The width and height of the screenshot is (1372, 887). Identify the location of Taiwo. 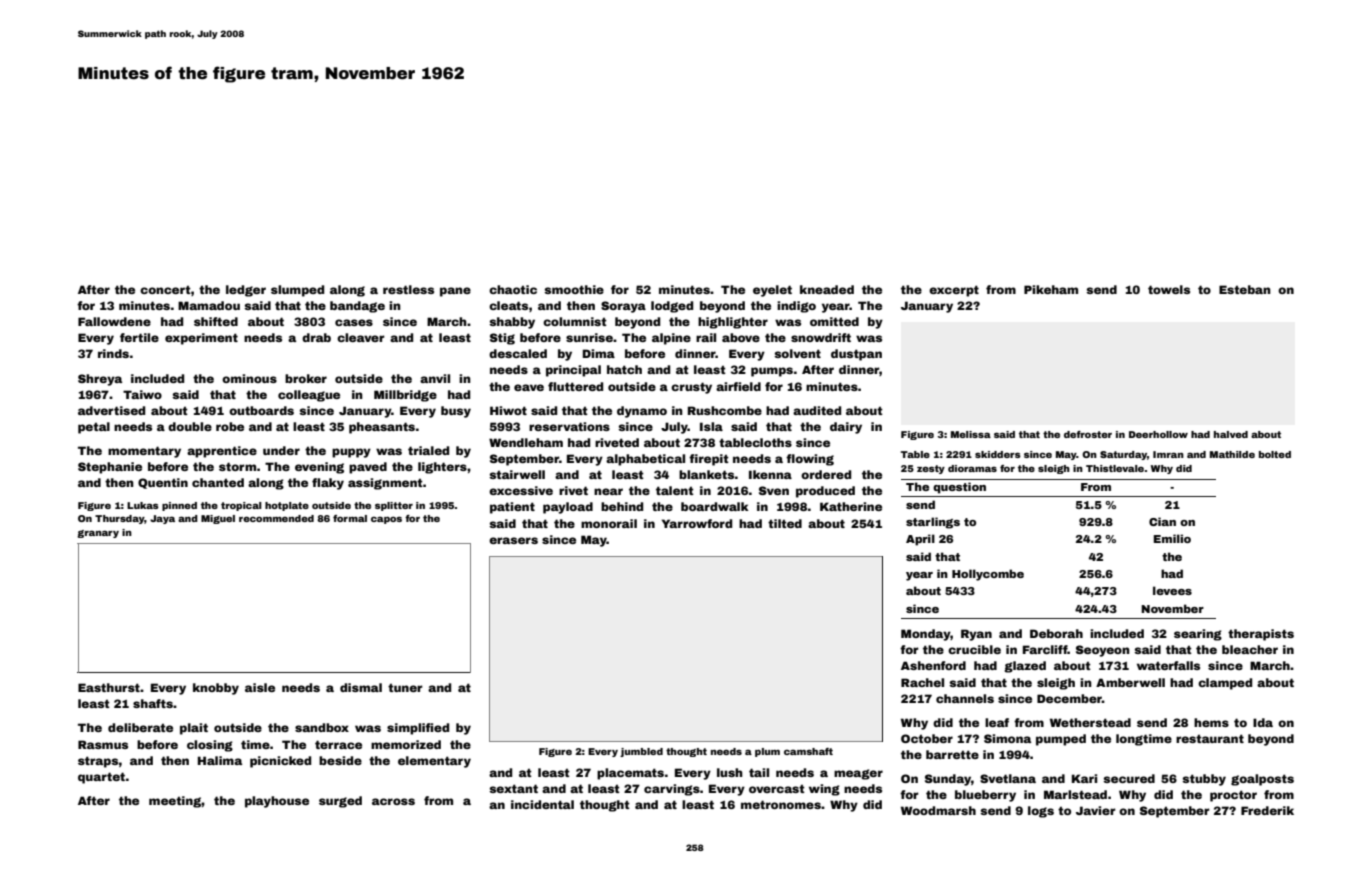
(142, 394).
